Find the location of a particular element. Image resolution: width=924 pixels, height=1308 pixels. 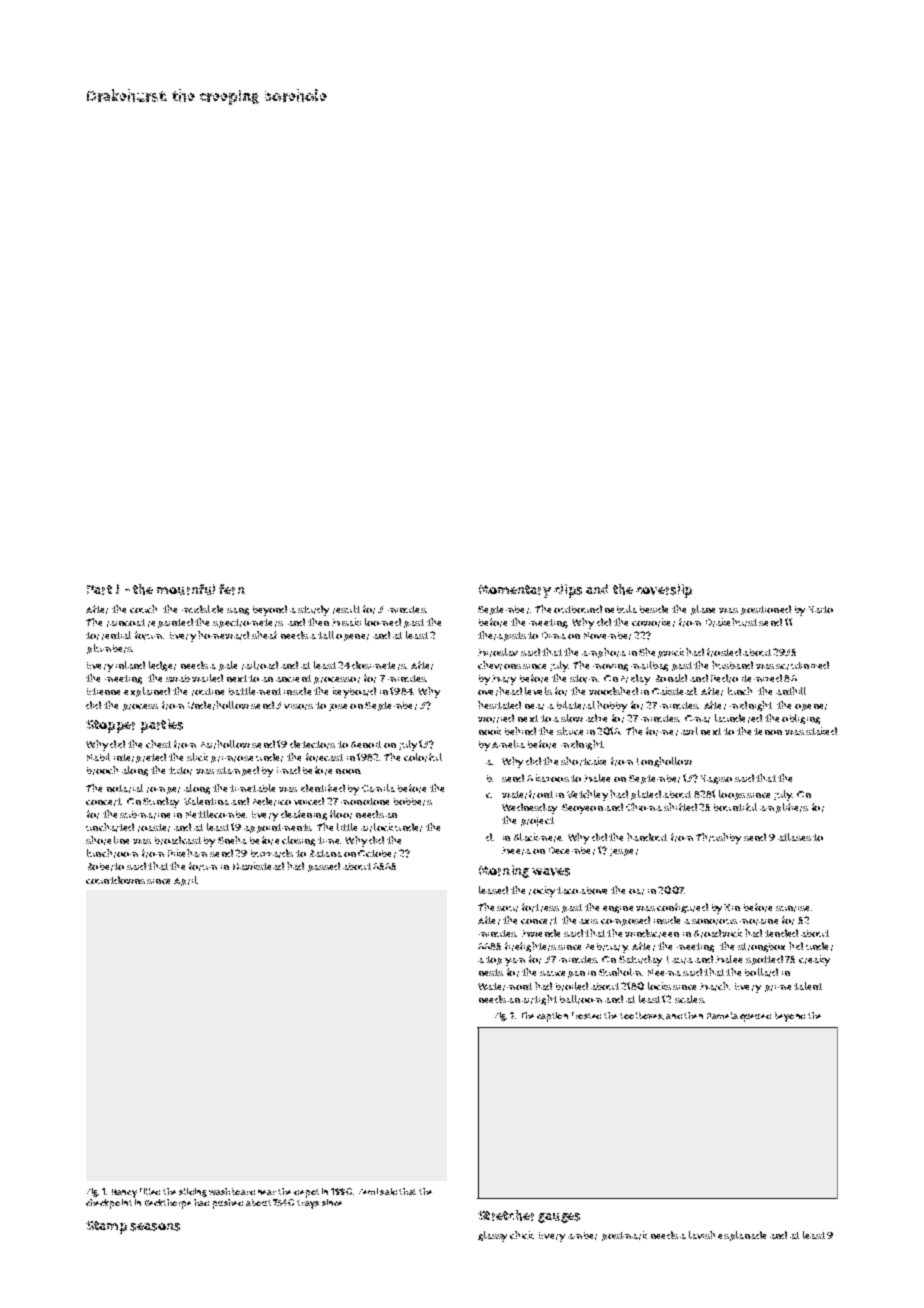

filled is located at coordinates (150, 1191).
